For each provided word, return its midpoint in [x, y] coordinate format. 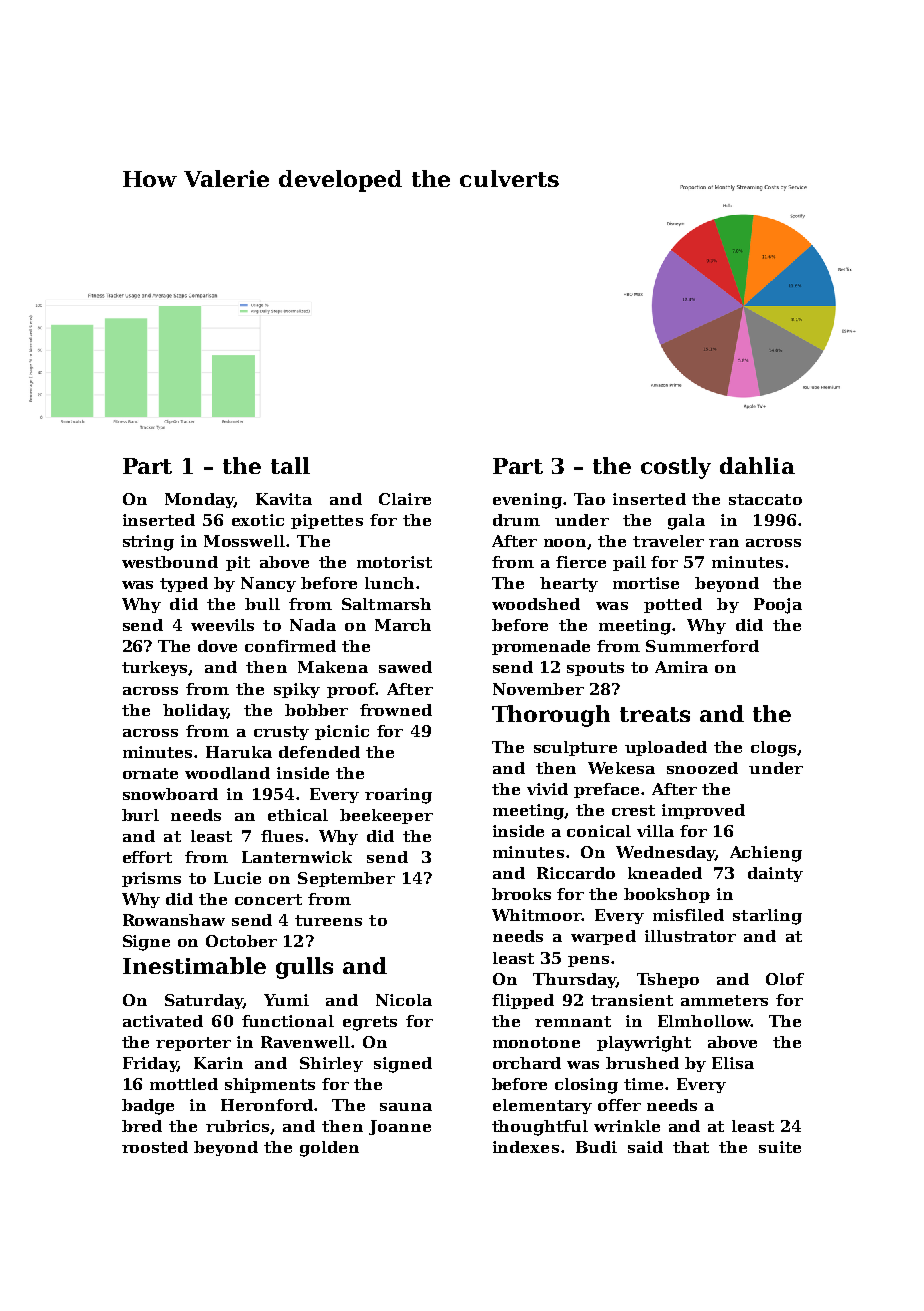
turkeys [154, 668]
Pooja [778, 606]
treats [655, 714]
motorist [394, 562]
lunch [389, 583]
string [148, 543]
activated [163, 1021]
